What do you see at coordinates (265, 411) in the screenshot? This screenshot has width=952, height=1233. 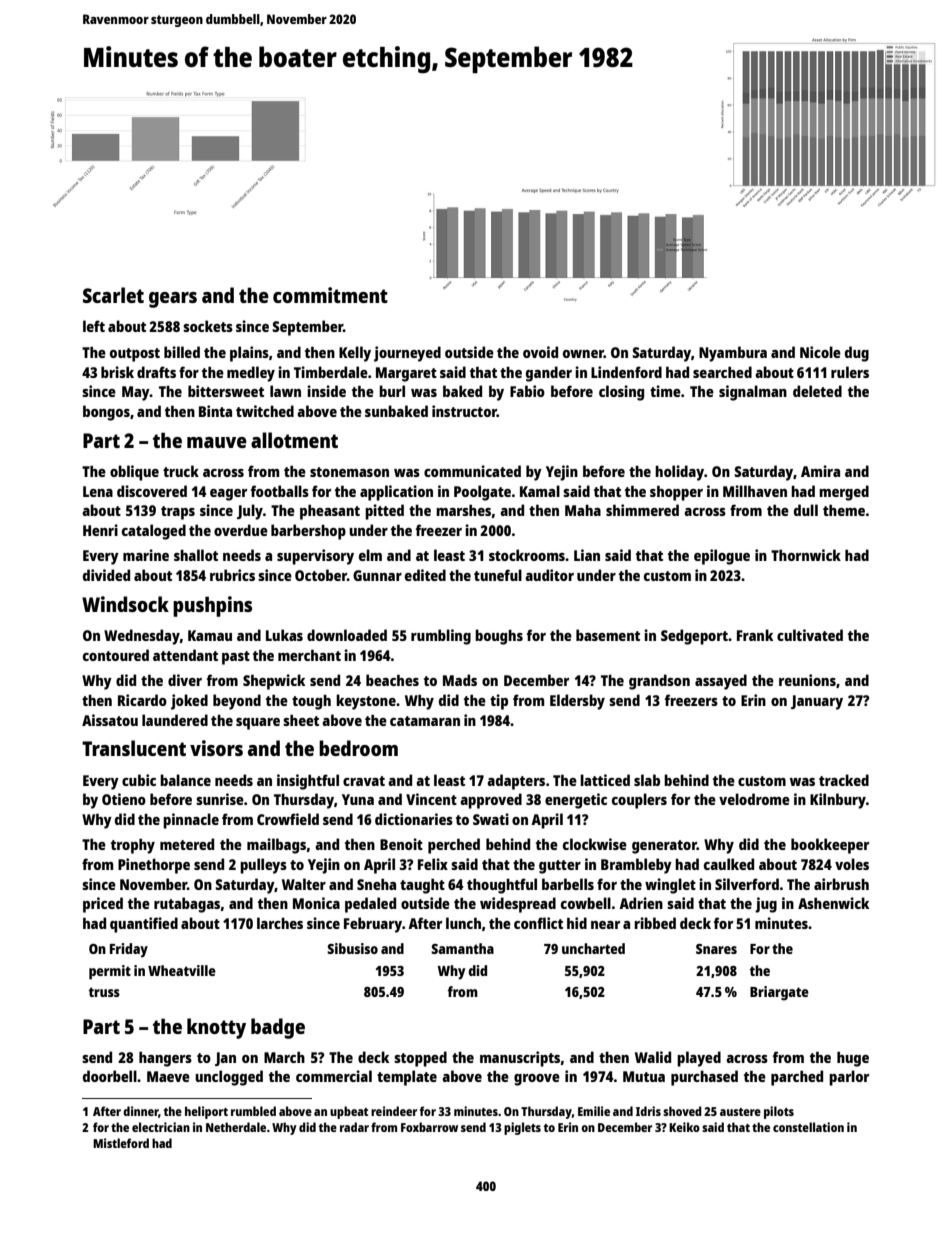 I see `twitched` at bounding box center [265, 411].
